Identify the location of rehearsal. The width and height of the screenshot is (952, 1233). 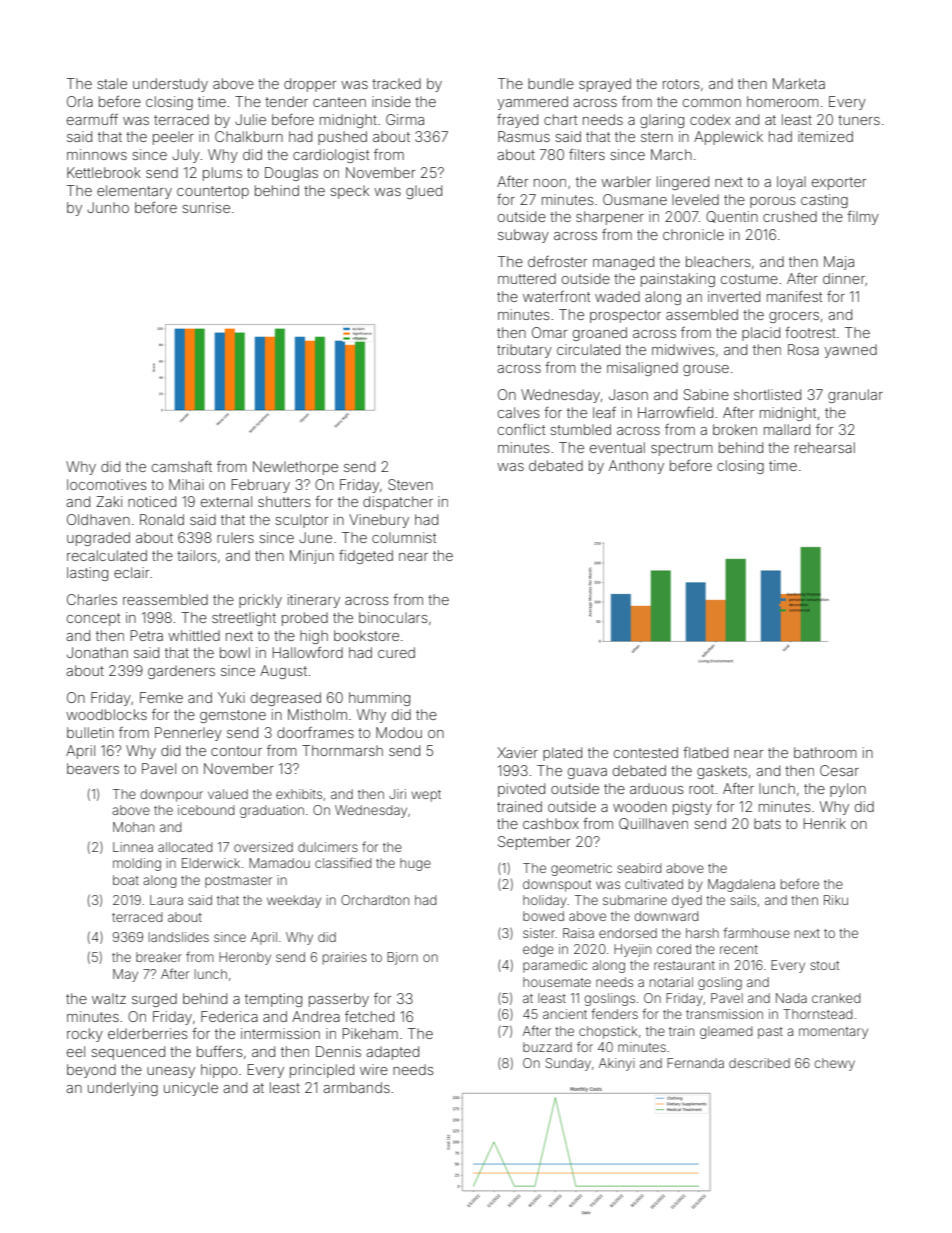
(825, 447).
